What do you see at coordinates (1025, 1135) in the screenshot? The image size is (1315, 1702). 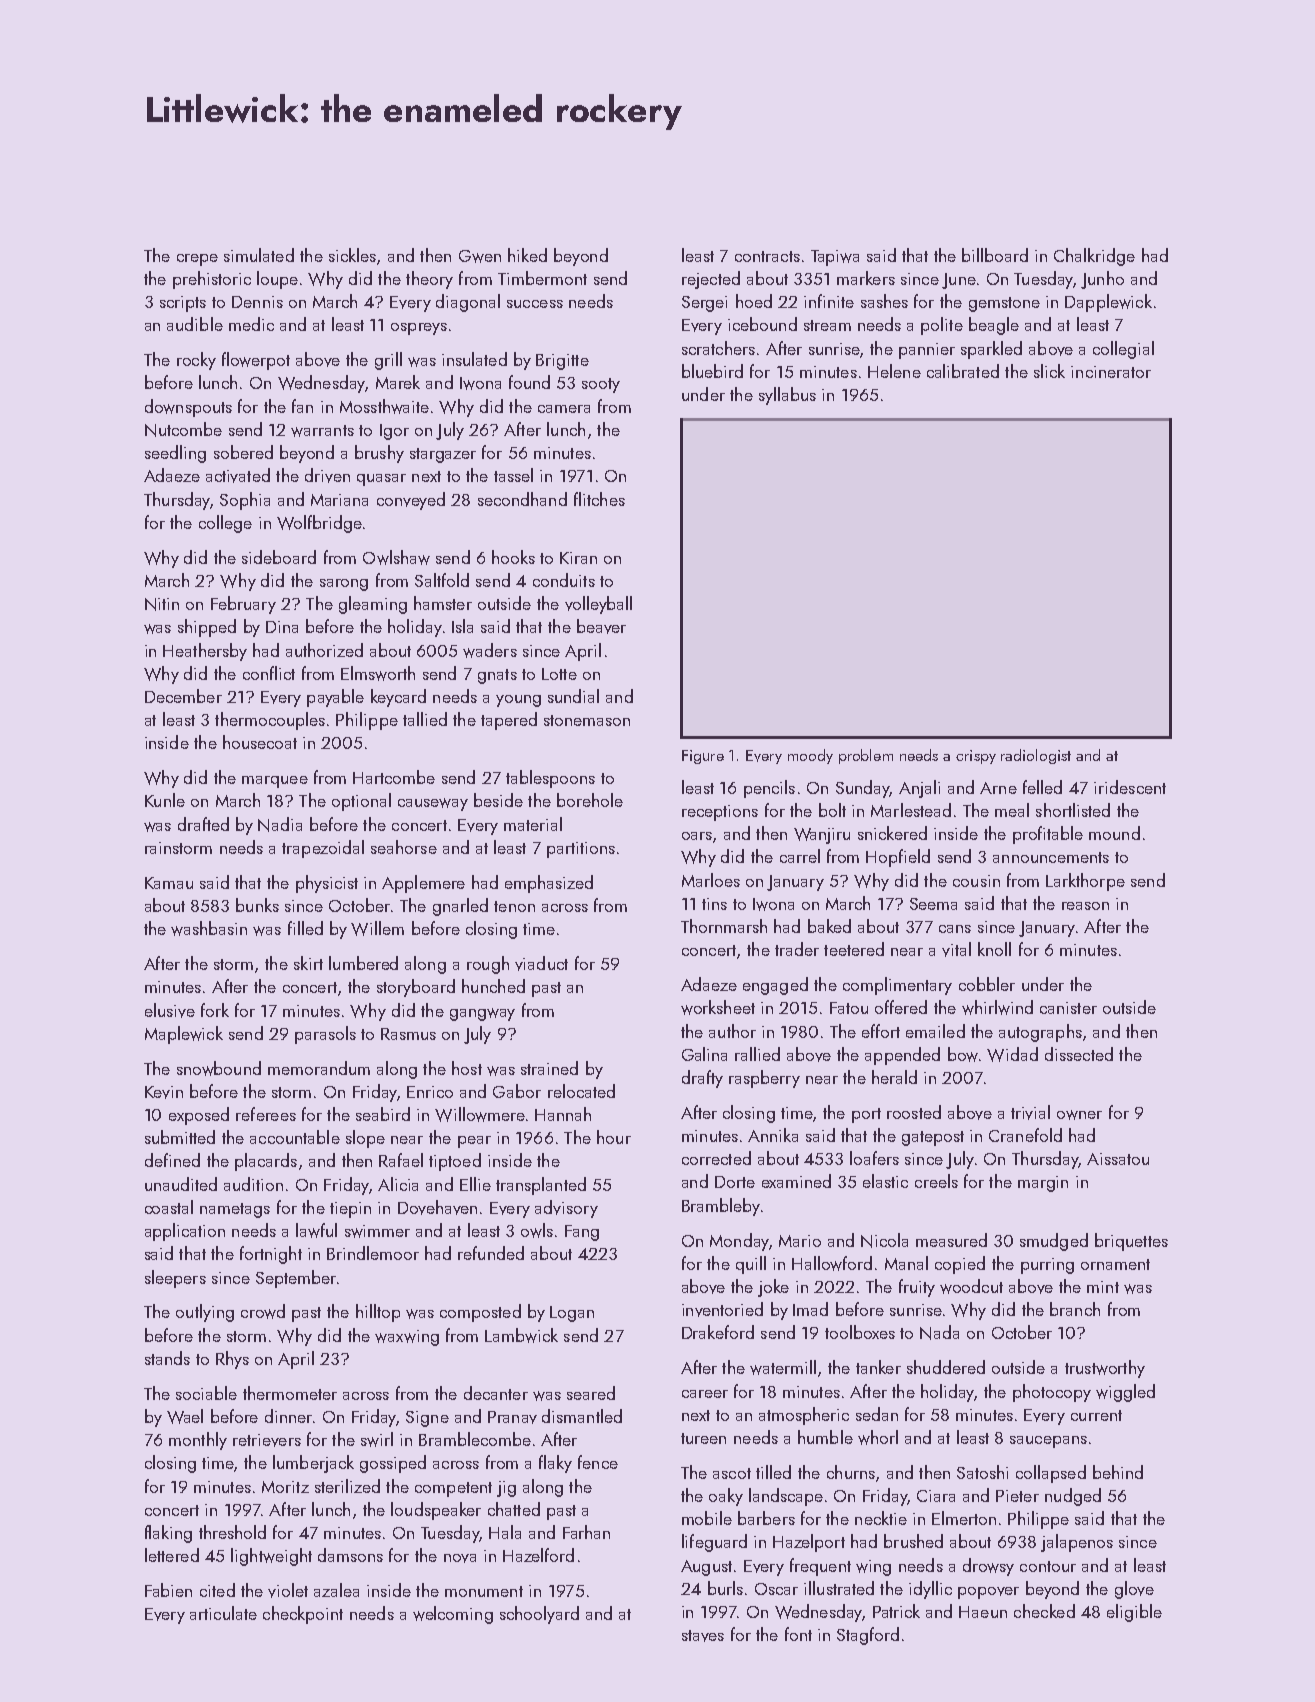 I see `Cranefold` at bounding box center [1025, 1135].
